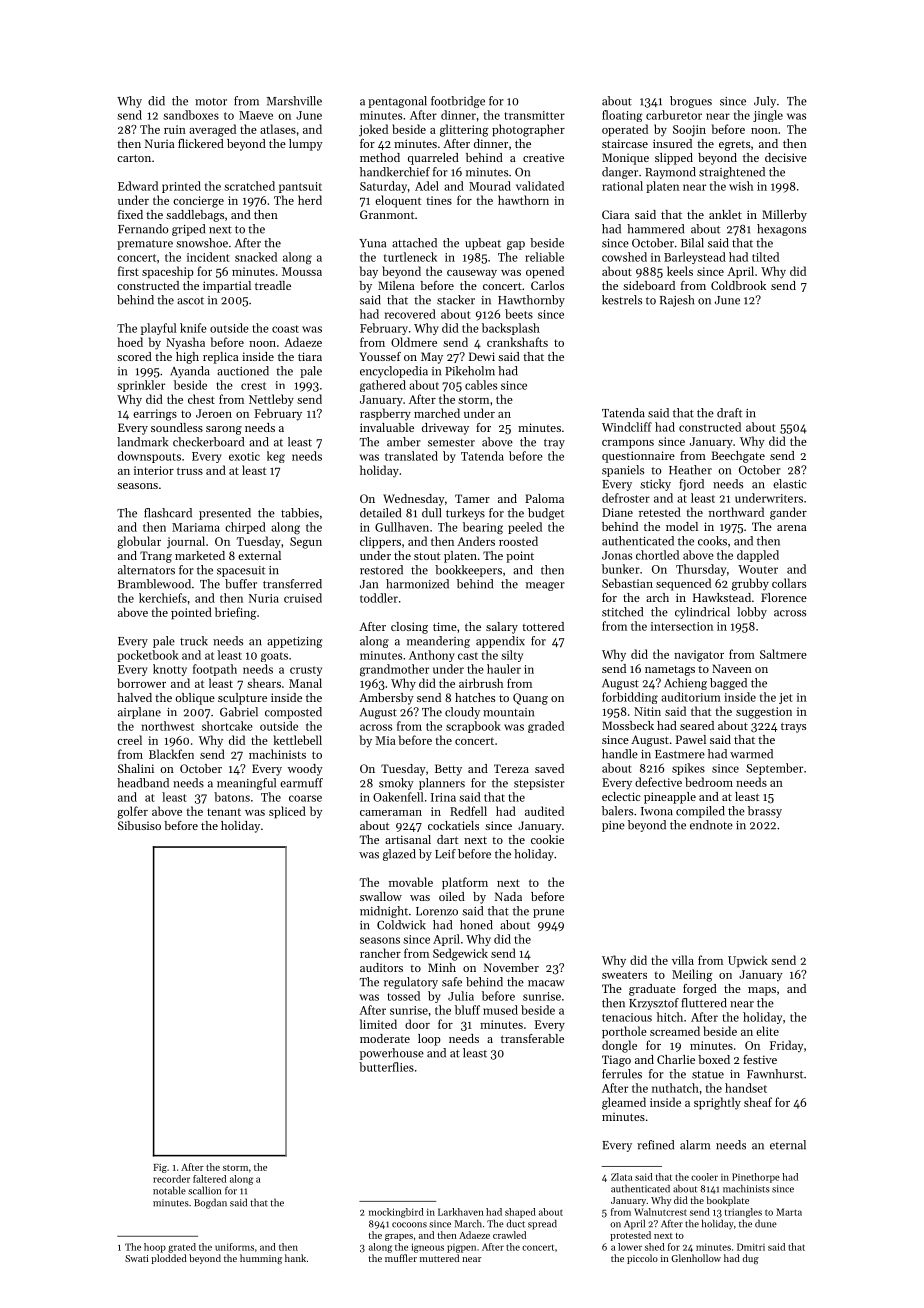 This page has height=1308, width=924. What do you see at coordinates (711, 825) in the page?
I see `endnote` at bounding box center [711, 825].
